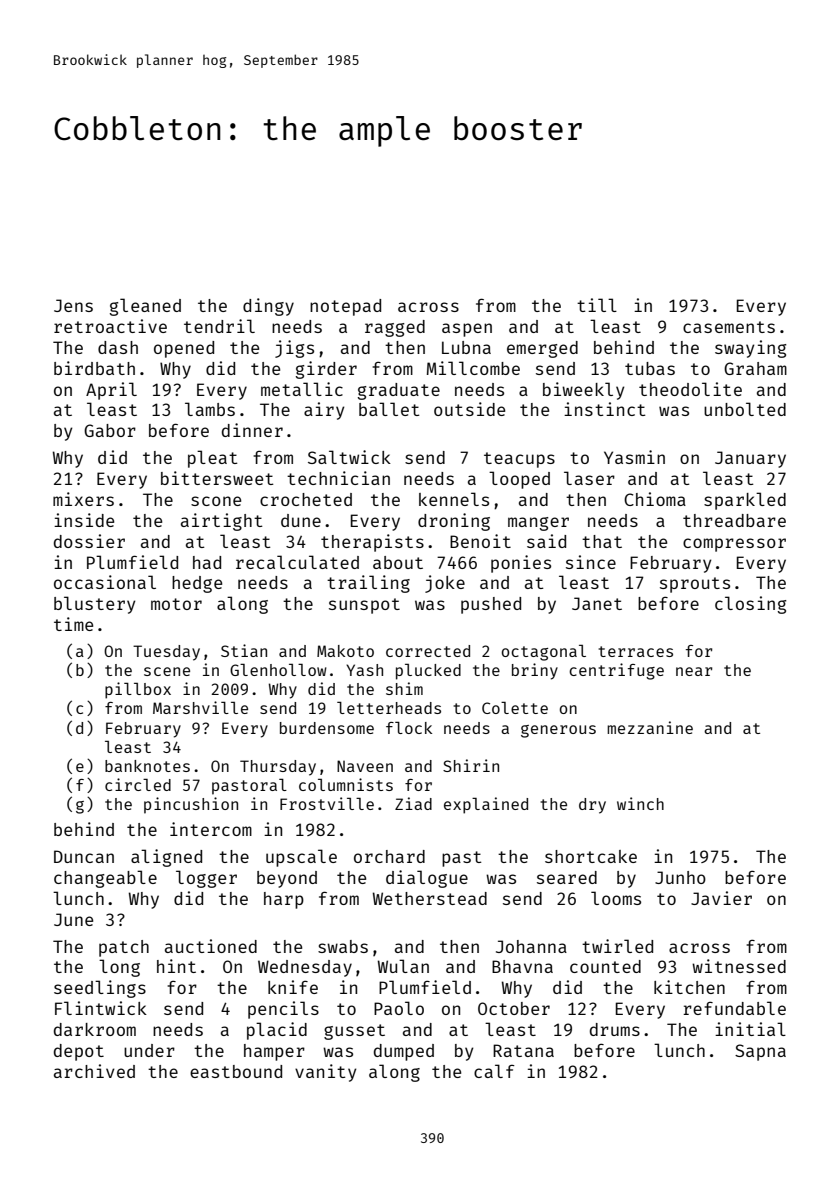 The width and height of the screenshot is (840, 1192). Describe the element at coordinates (147, 766) in the screenshot. I see `banknotes` at that location.
